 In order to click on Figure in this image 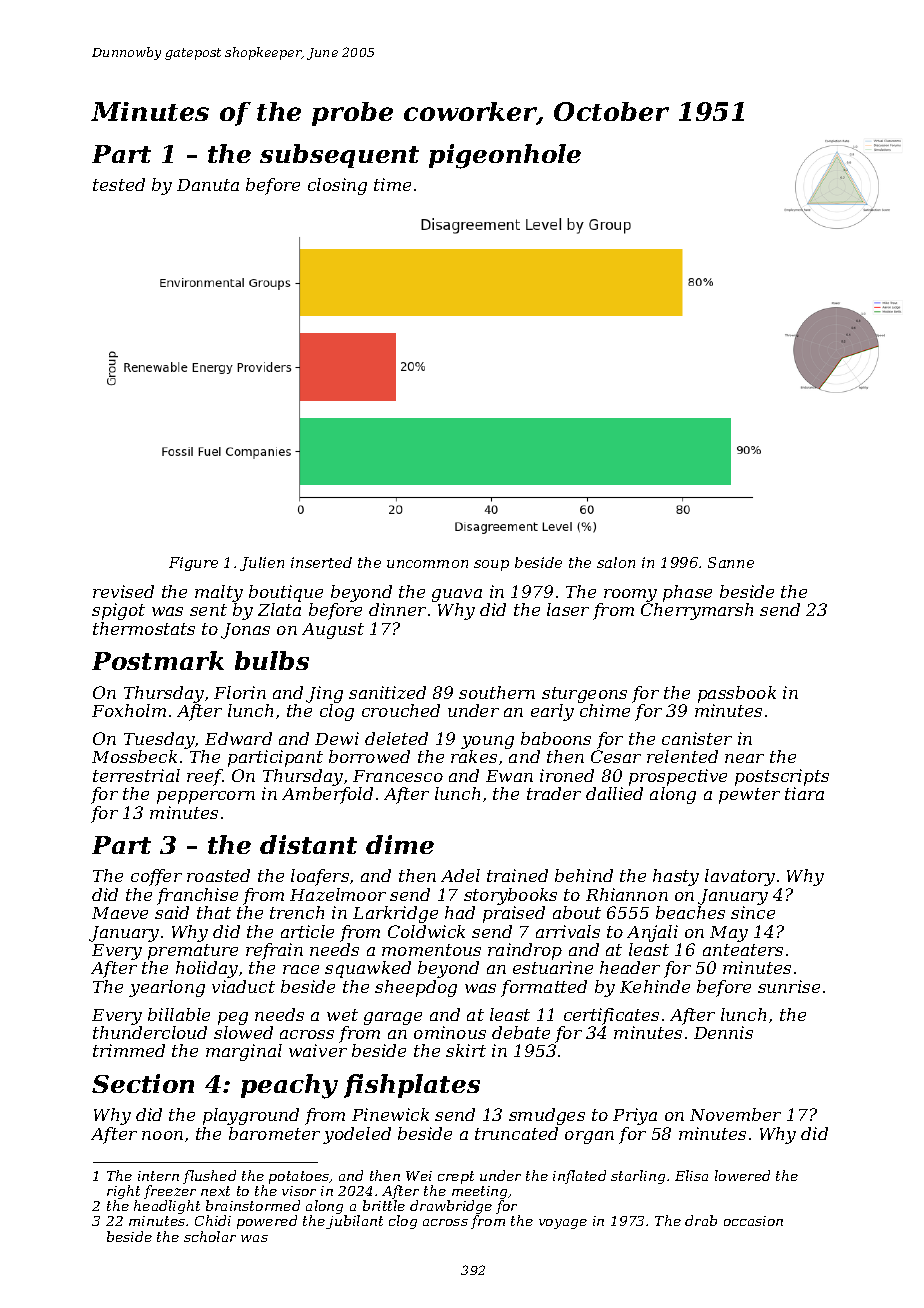, I will do `click(193, 564)`.
